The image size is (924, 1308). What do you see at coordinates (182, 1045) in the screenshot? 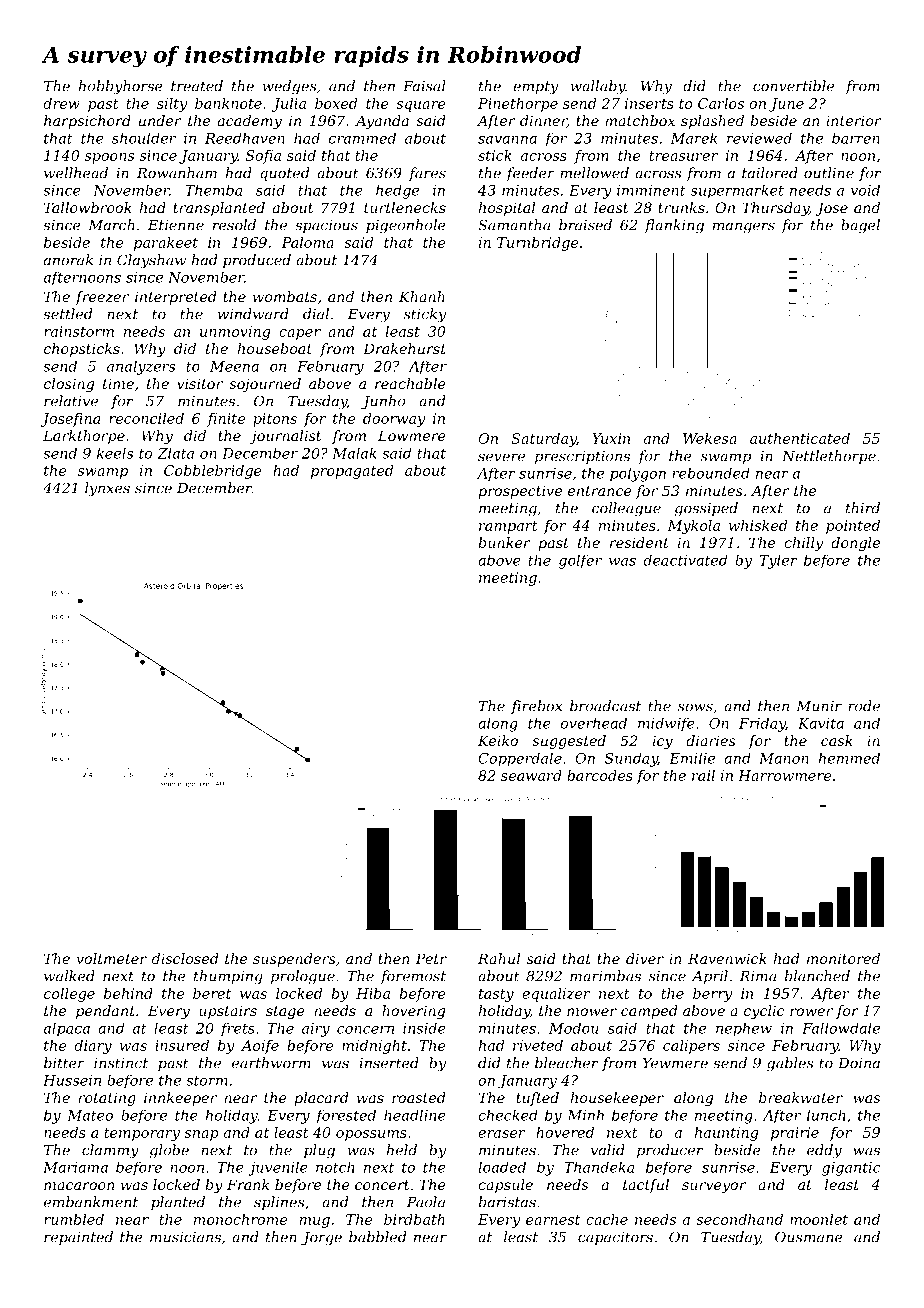
I see `insured` at bounding box center [182, 1045].
